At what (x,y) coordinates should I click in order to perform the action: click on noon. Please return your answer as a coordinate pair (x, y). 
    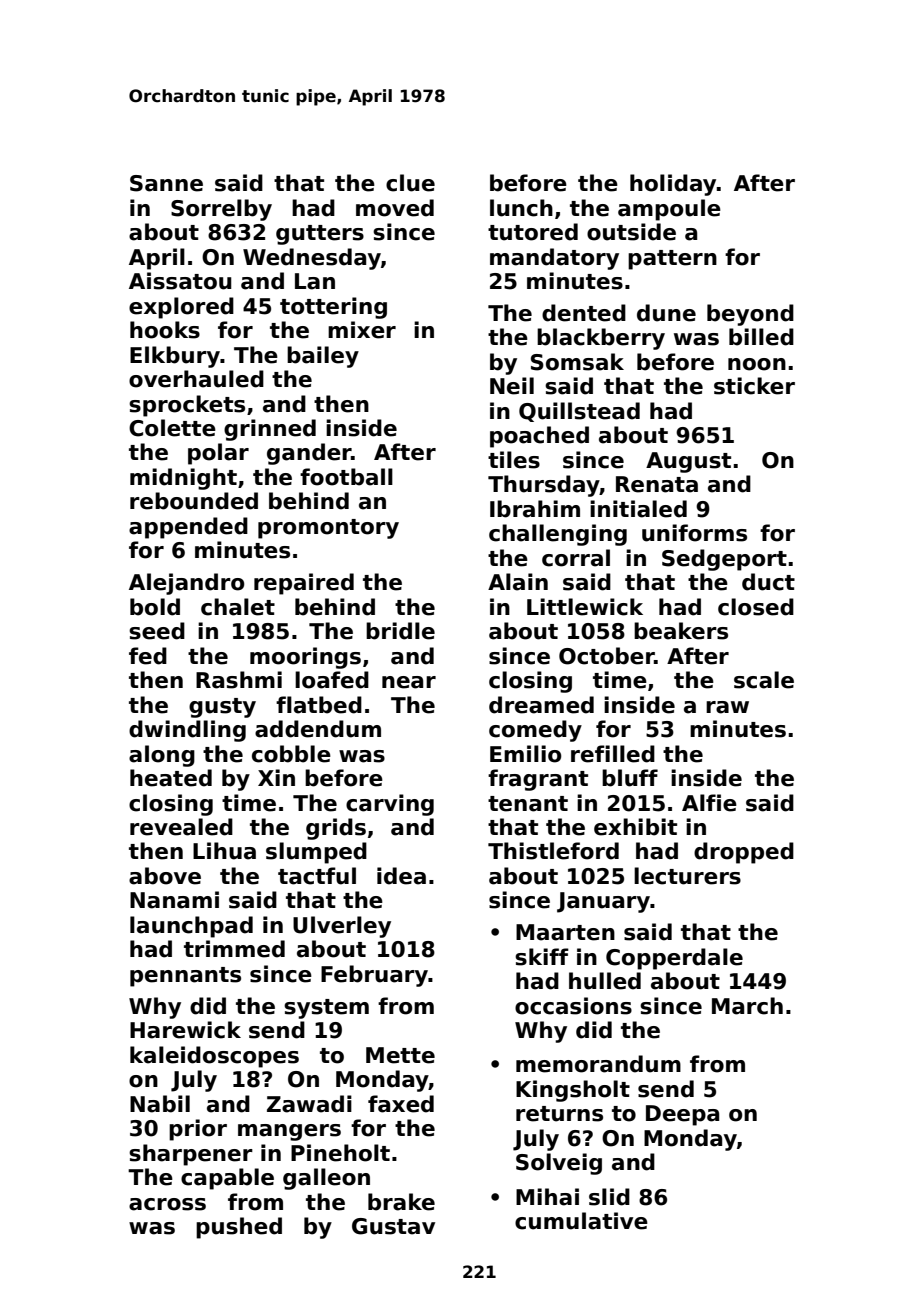
    Looking at the image, I should click on (757, 364).
